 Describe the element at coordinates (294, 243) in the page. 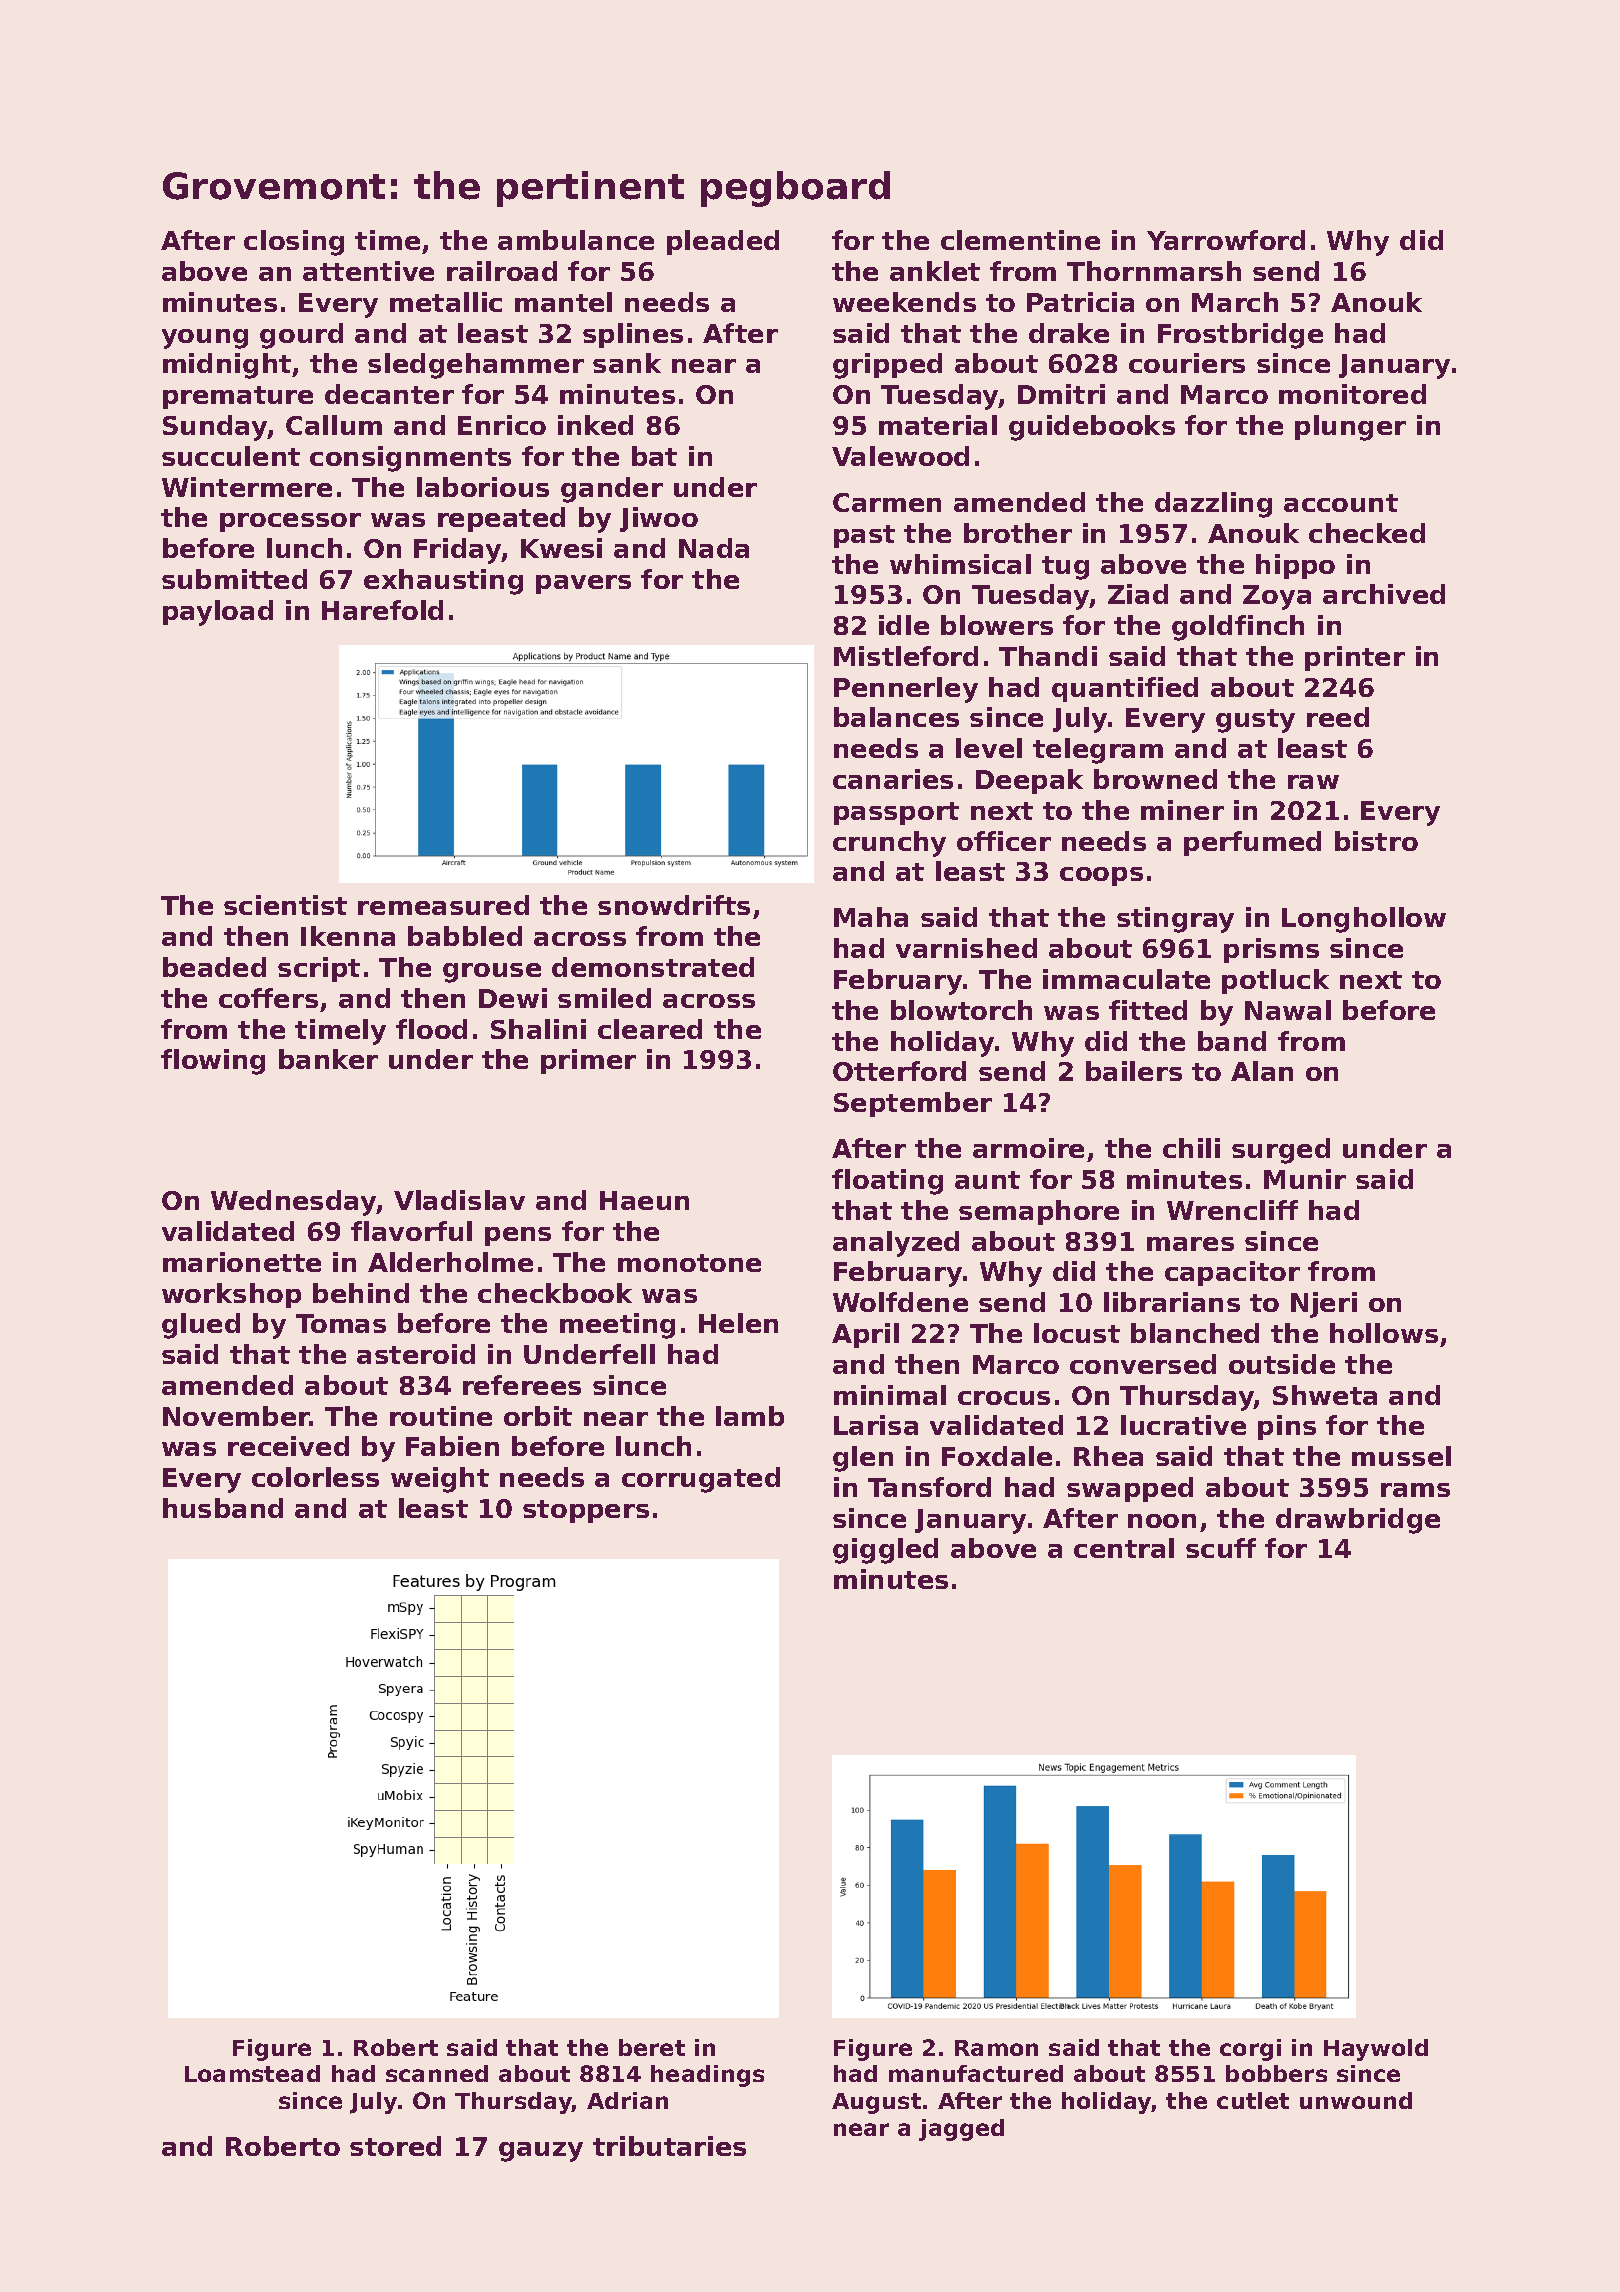

I see `closing` at that location.
